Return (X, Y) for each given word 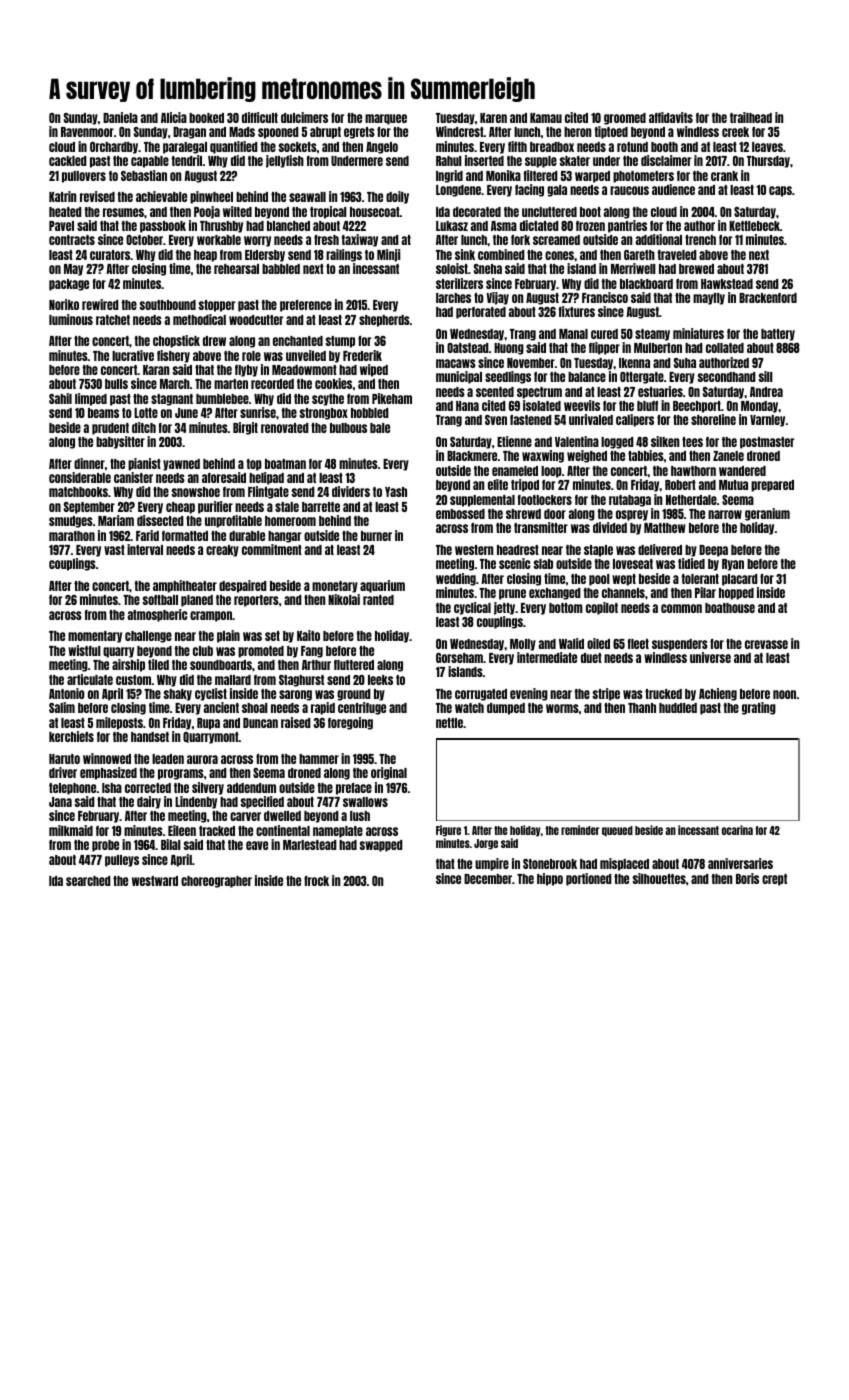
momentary (95, 637)
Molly (523, 645)
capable (150, 162)
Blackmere (472, 456)
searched (88, 881)
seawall (307, 197)
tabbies (646, 455)
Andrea (766, 392)
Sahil (60, 398)
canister (133, 477)
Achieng (718, 694)
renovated (285, 428)
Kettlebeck (754, 226)
